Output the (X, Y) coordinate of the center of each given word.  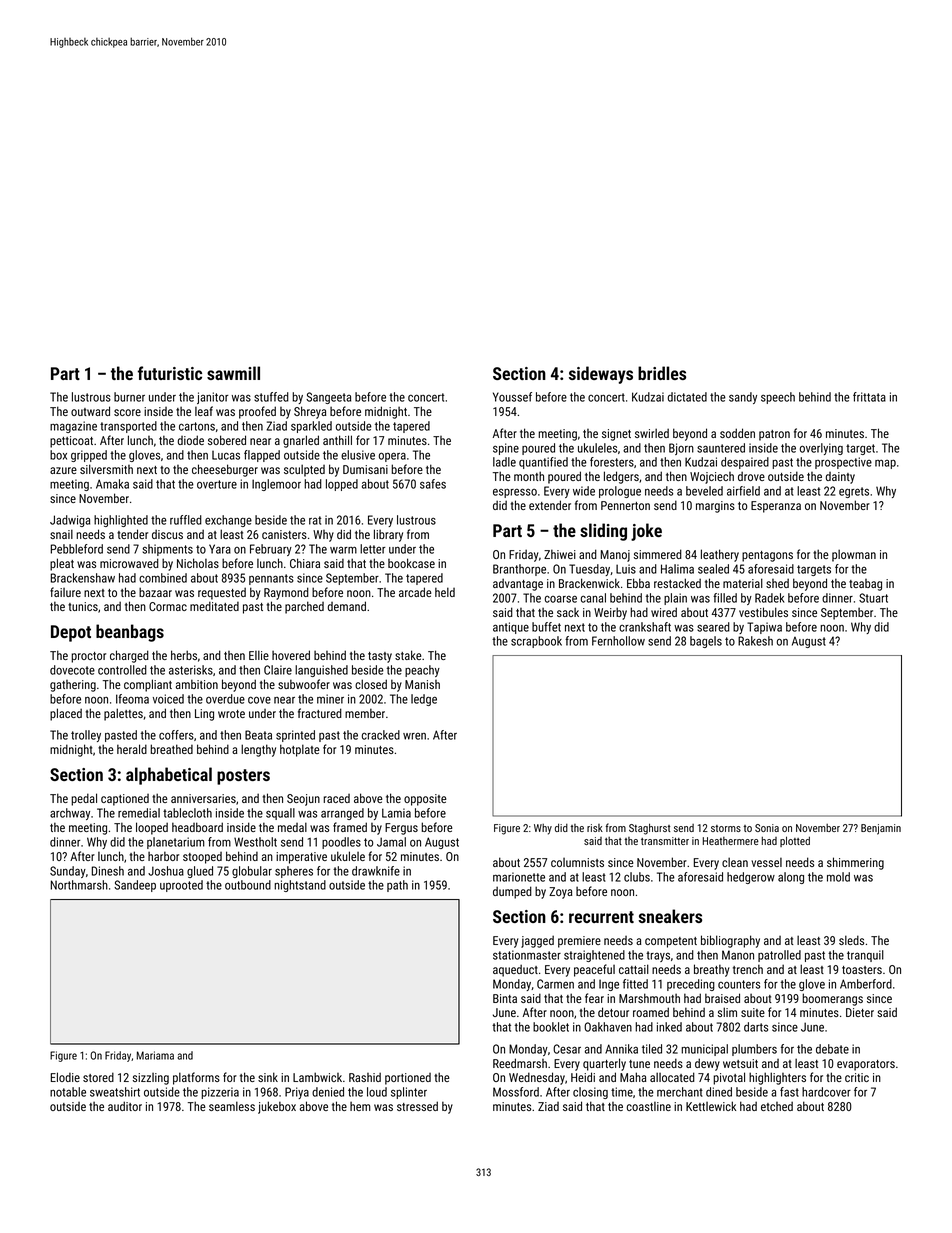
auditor (125, 1106)
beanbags (130, 633)
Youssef (512, 397)
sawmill (233, 373)
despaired (745, 463)
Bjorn (681, 449)
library (388, 535)
